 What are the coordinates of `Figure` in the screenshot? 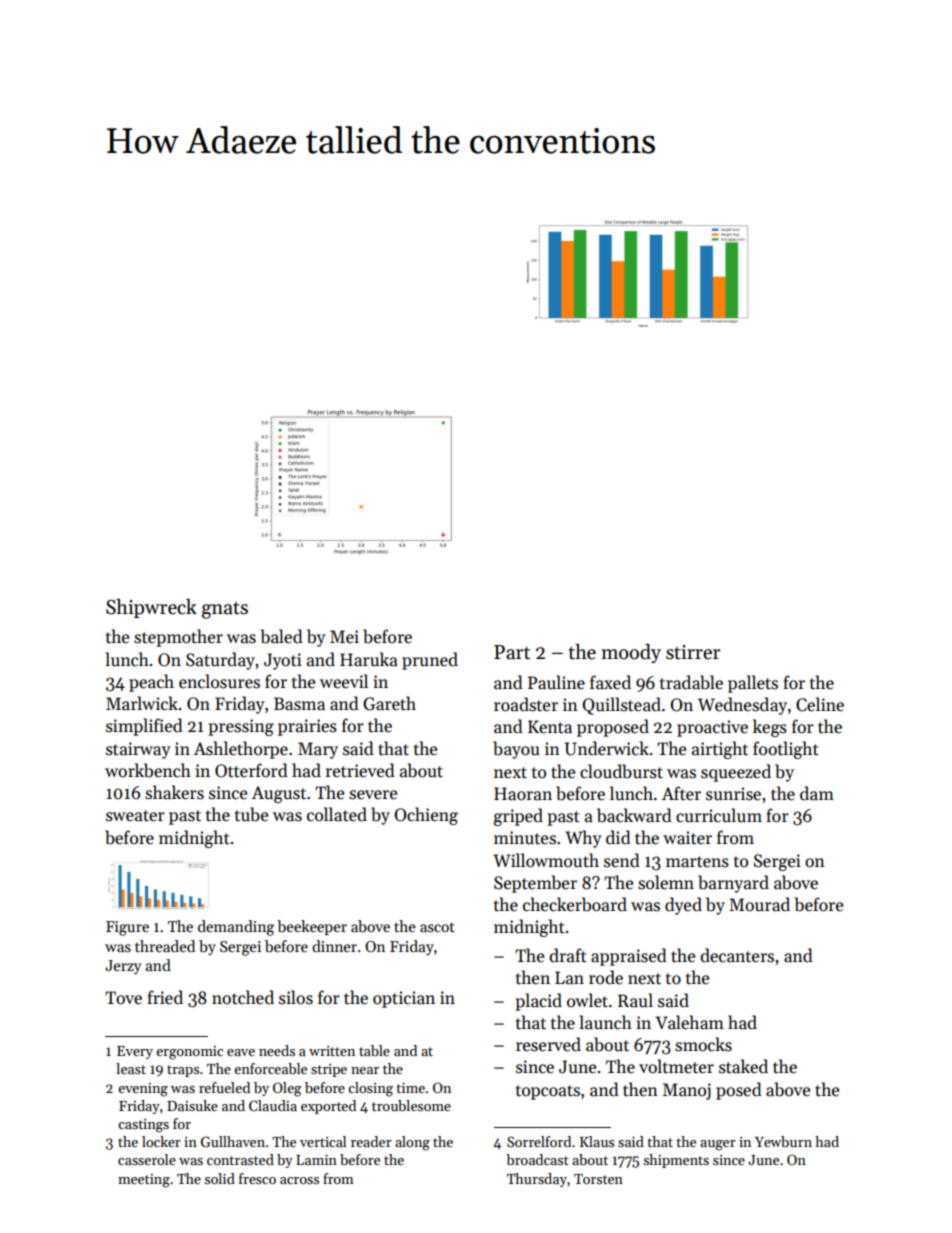 It's located at (127, 928).
